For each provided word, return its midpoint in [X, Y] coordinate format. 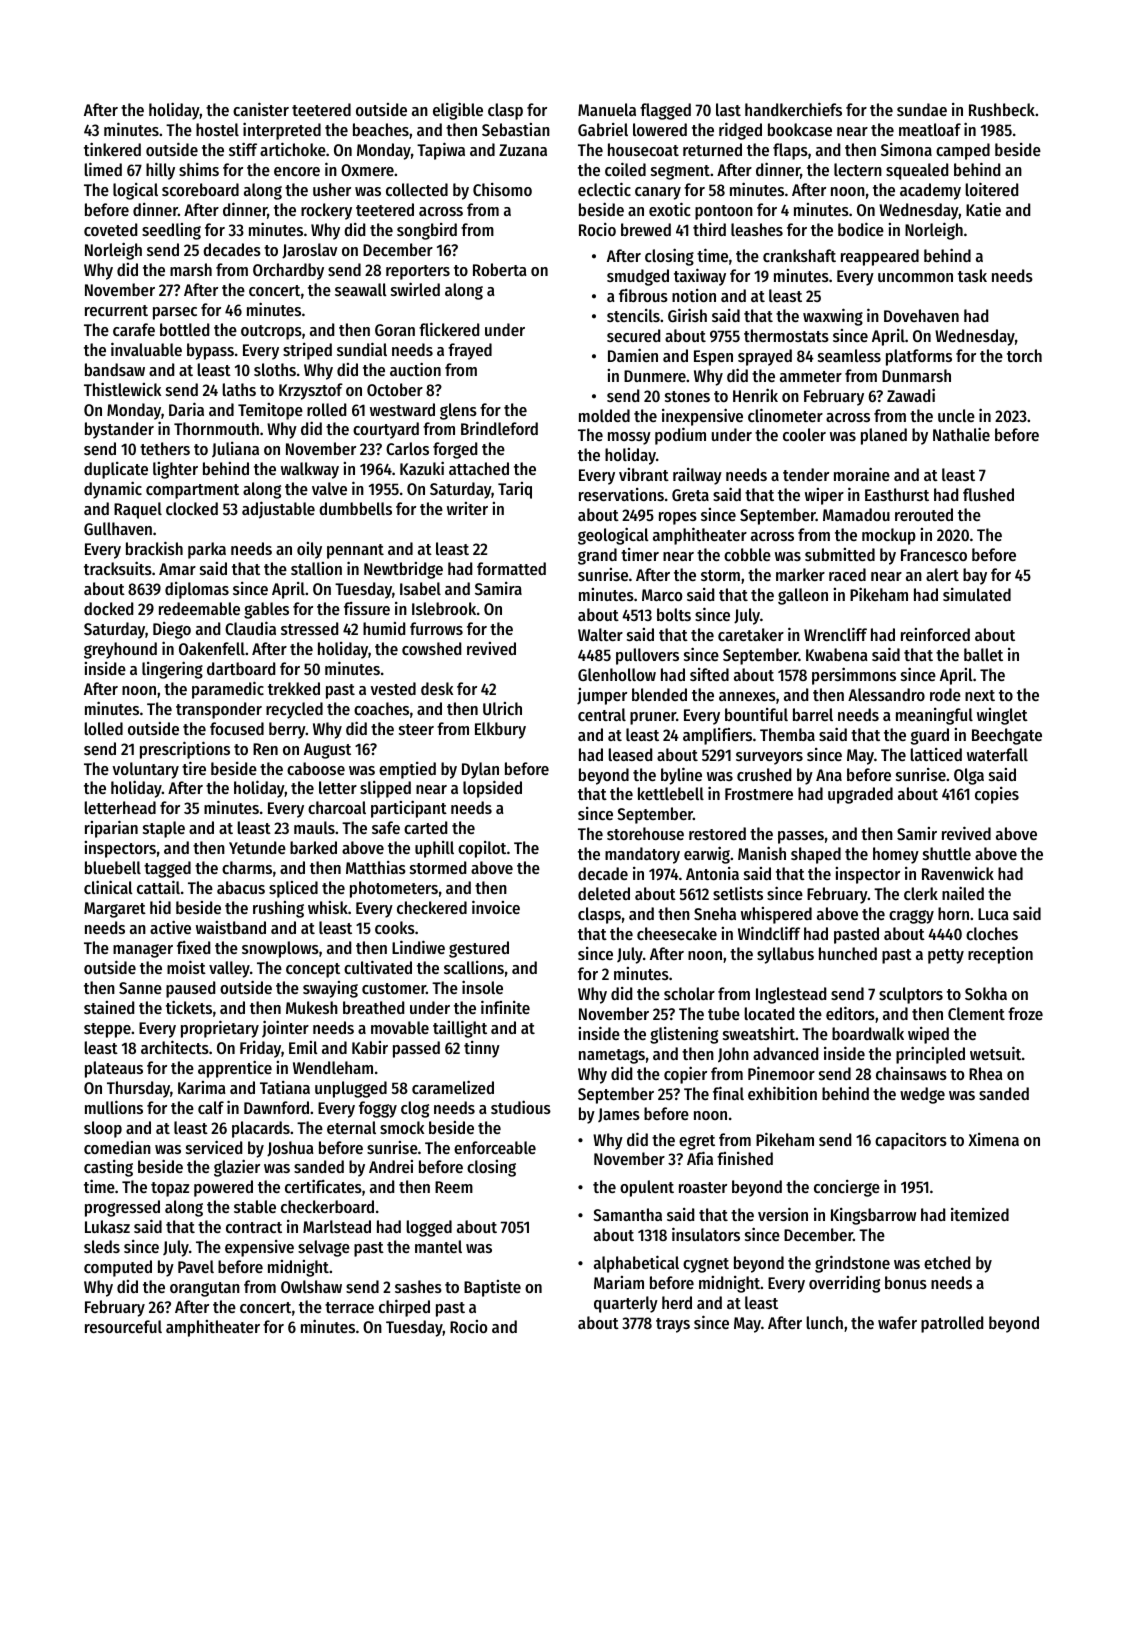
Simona [906, 149]
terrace [349, 1307]
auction [415, 369]
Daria [186, 409]
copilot [482, 849]
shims [199, 169]
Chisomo [502, 189]
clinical [108, 887]
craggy [911, 917]
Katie [983, 209]
